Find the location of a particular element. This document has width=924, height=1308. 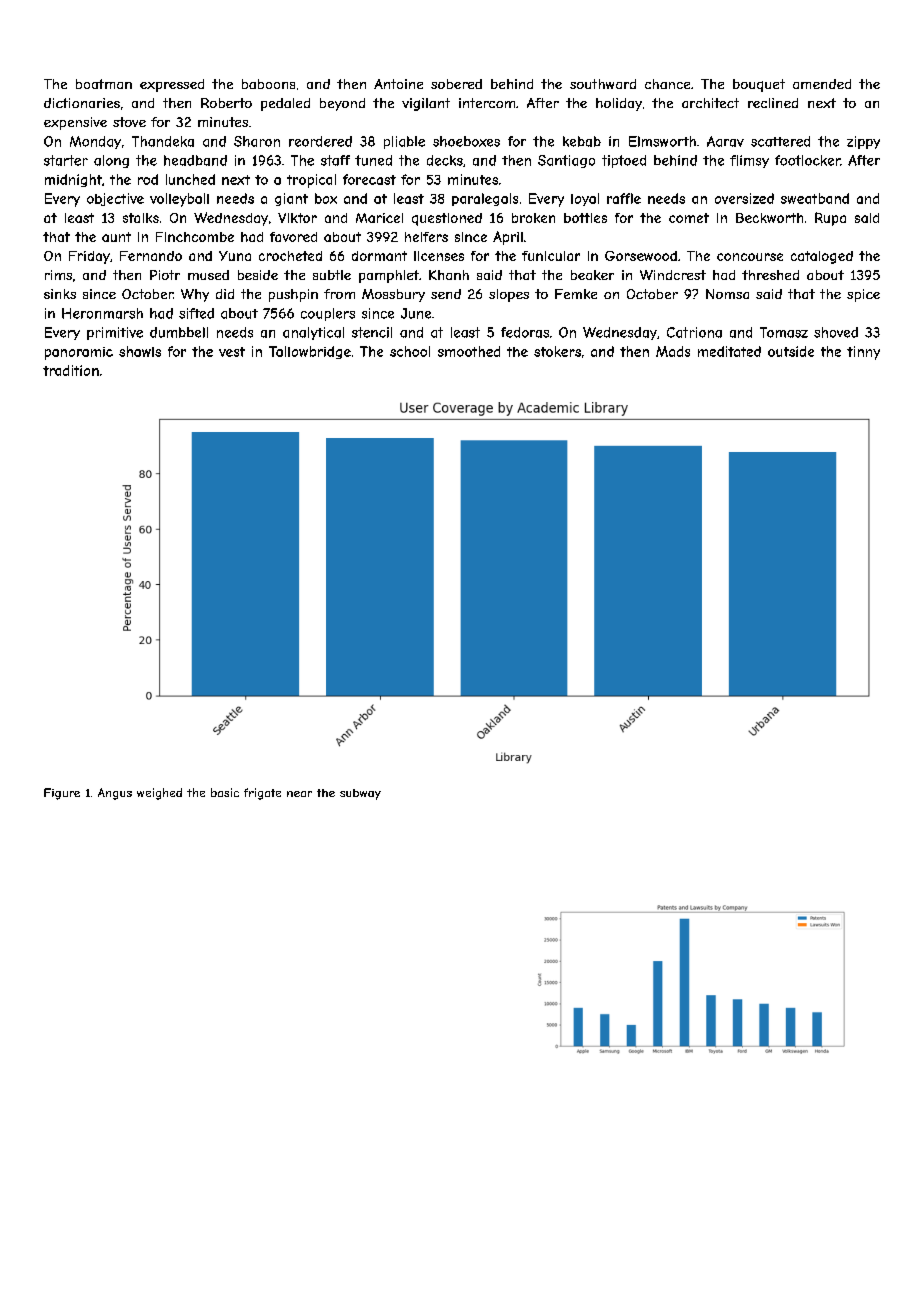

tinny is located at coordinates (863, 353).
